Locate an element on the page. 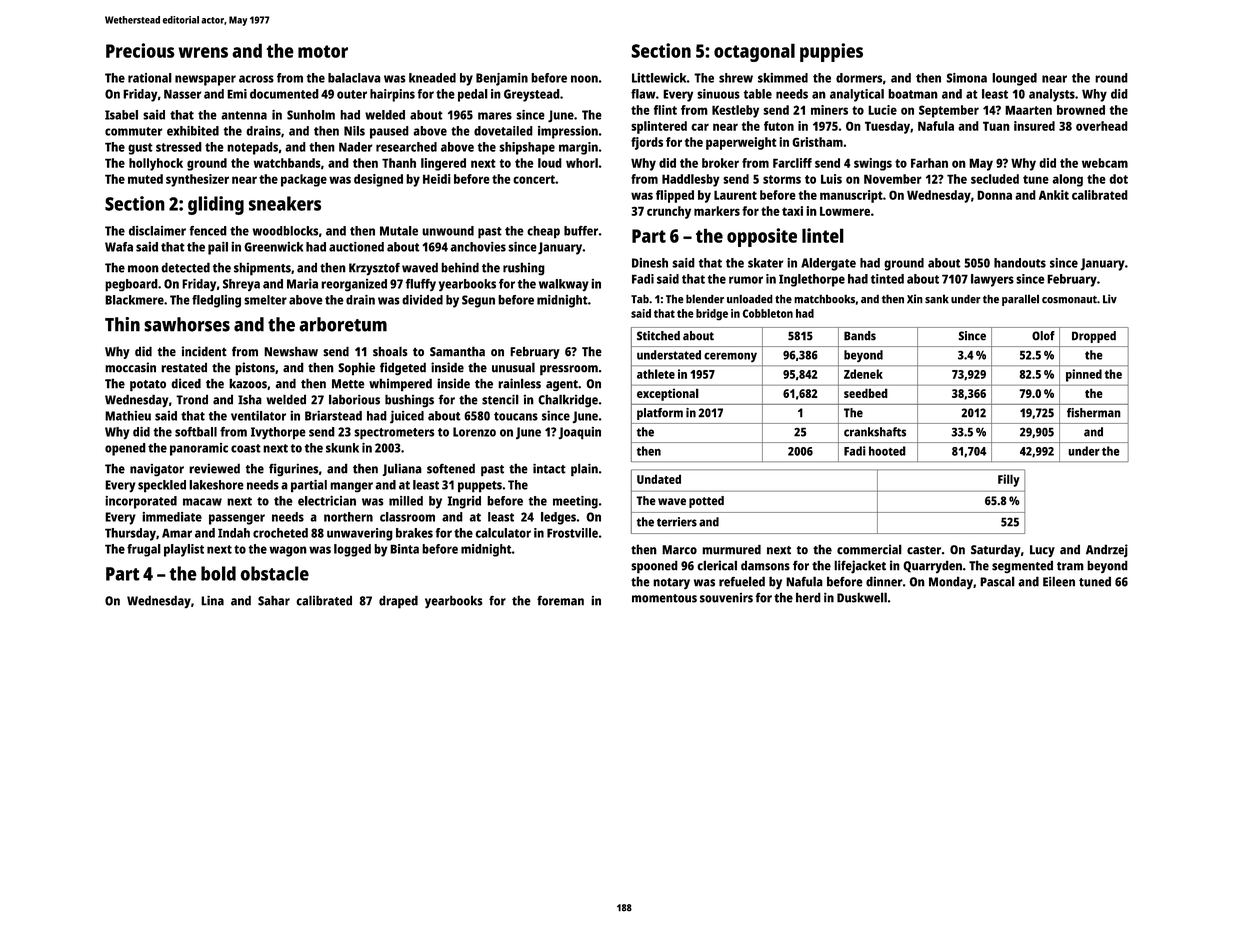 This image has height=952, width=1233. moccasin is located at coordinates (130, 367).
